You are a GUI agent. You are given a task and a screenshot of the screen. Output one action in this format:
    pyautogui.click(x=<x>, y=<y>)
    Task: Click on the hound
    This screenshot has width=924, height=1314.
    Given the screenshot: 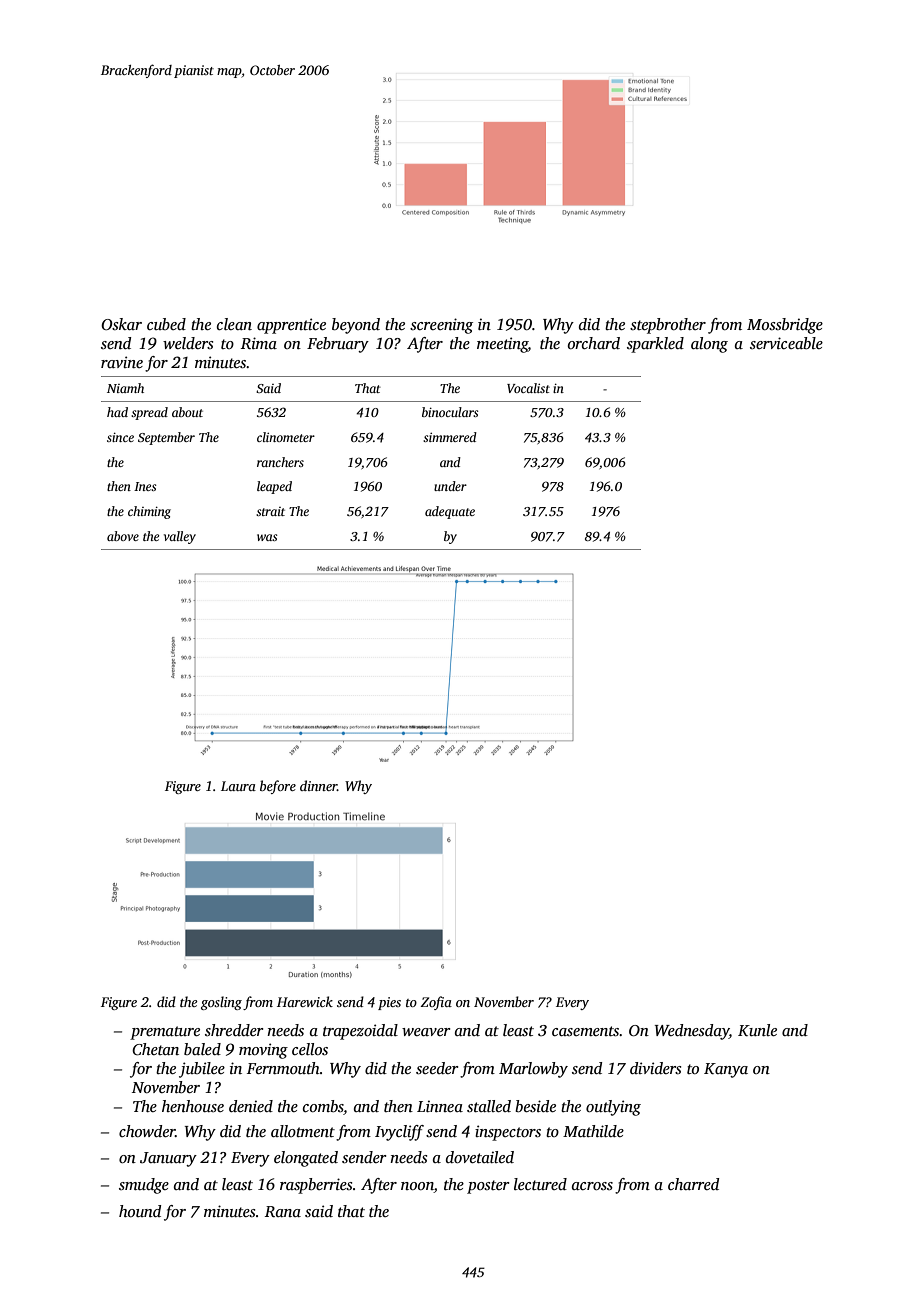 What is the action you would take?
    pyautogui.click(x=140, y=1211)
